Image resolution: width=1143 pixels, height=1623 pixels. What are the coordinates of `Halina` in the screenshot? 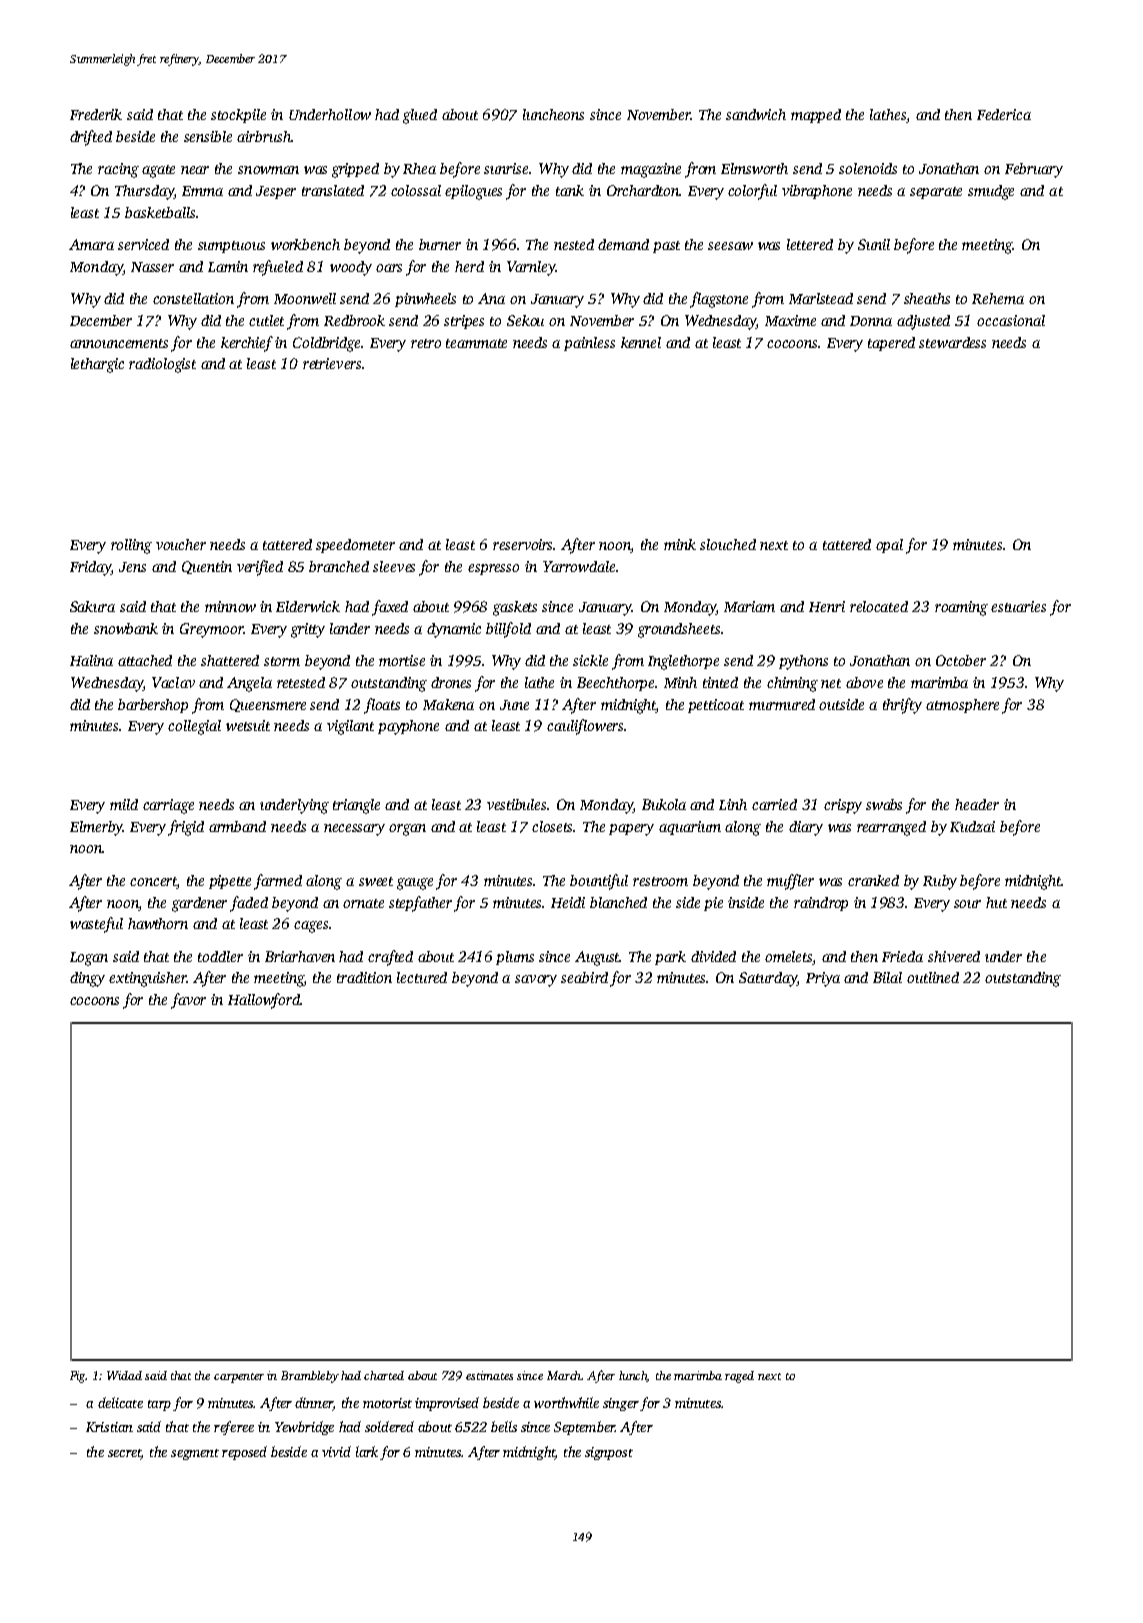 It's located at (91, 660).
